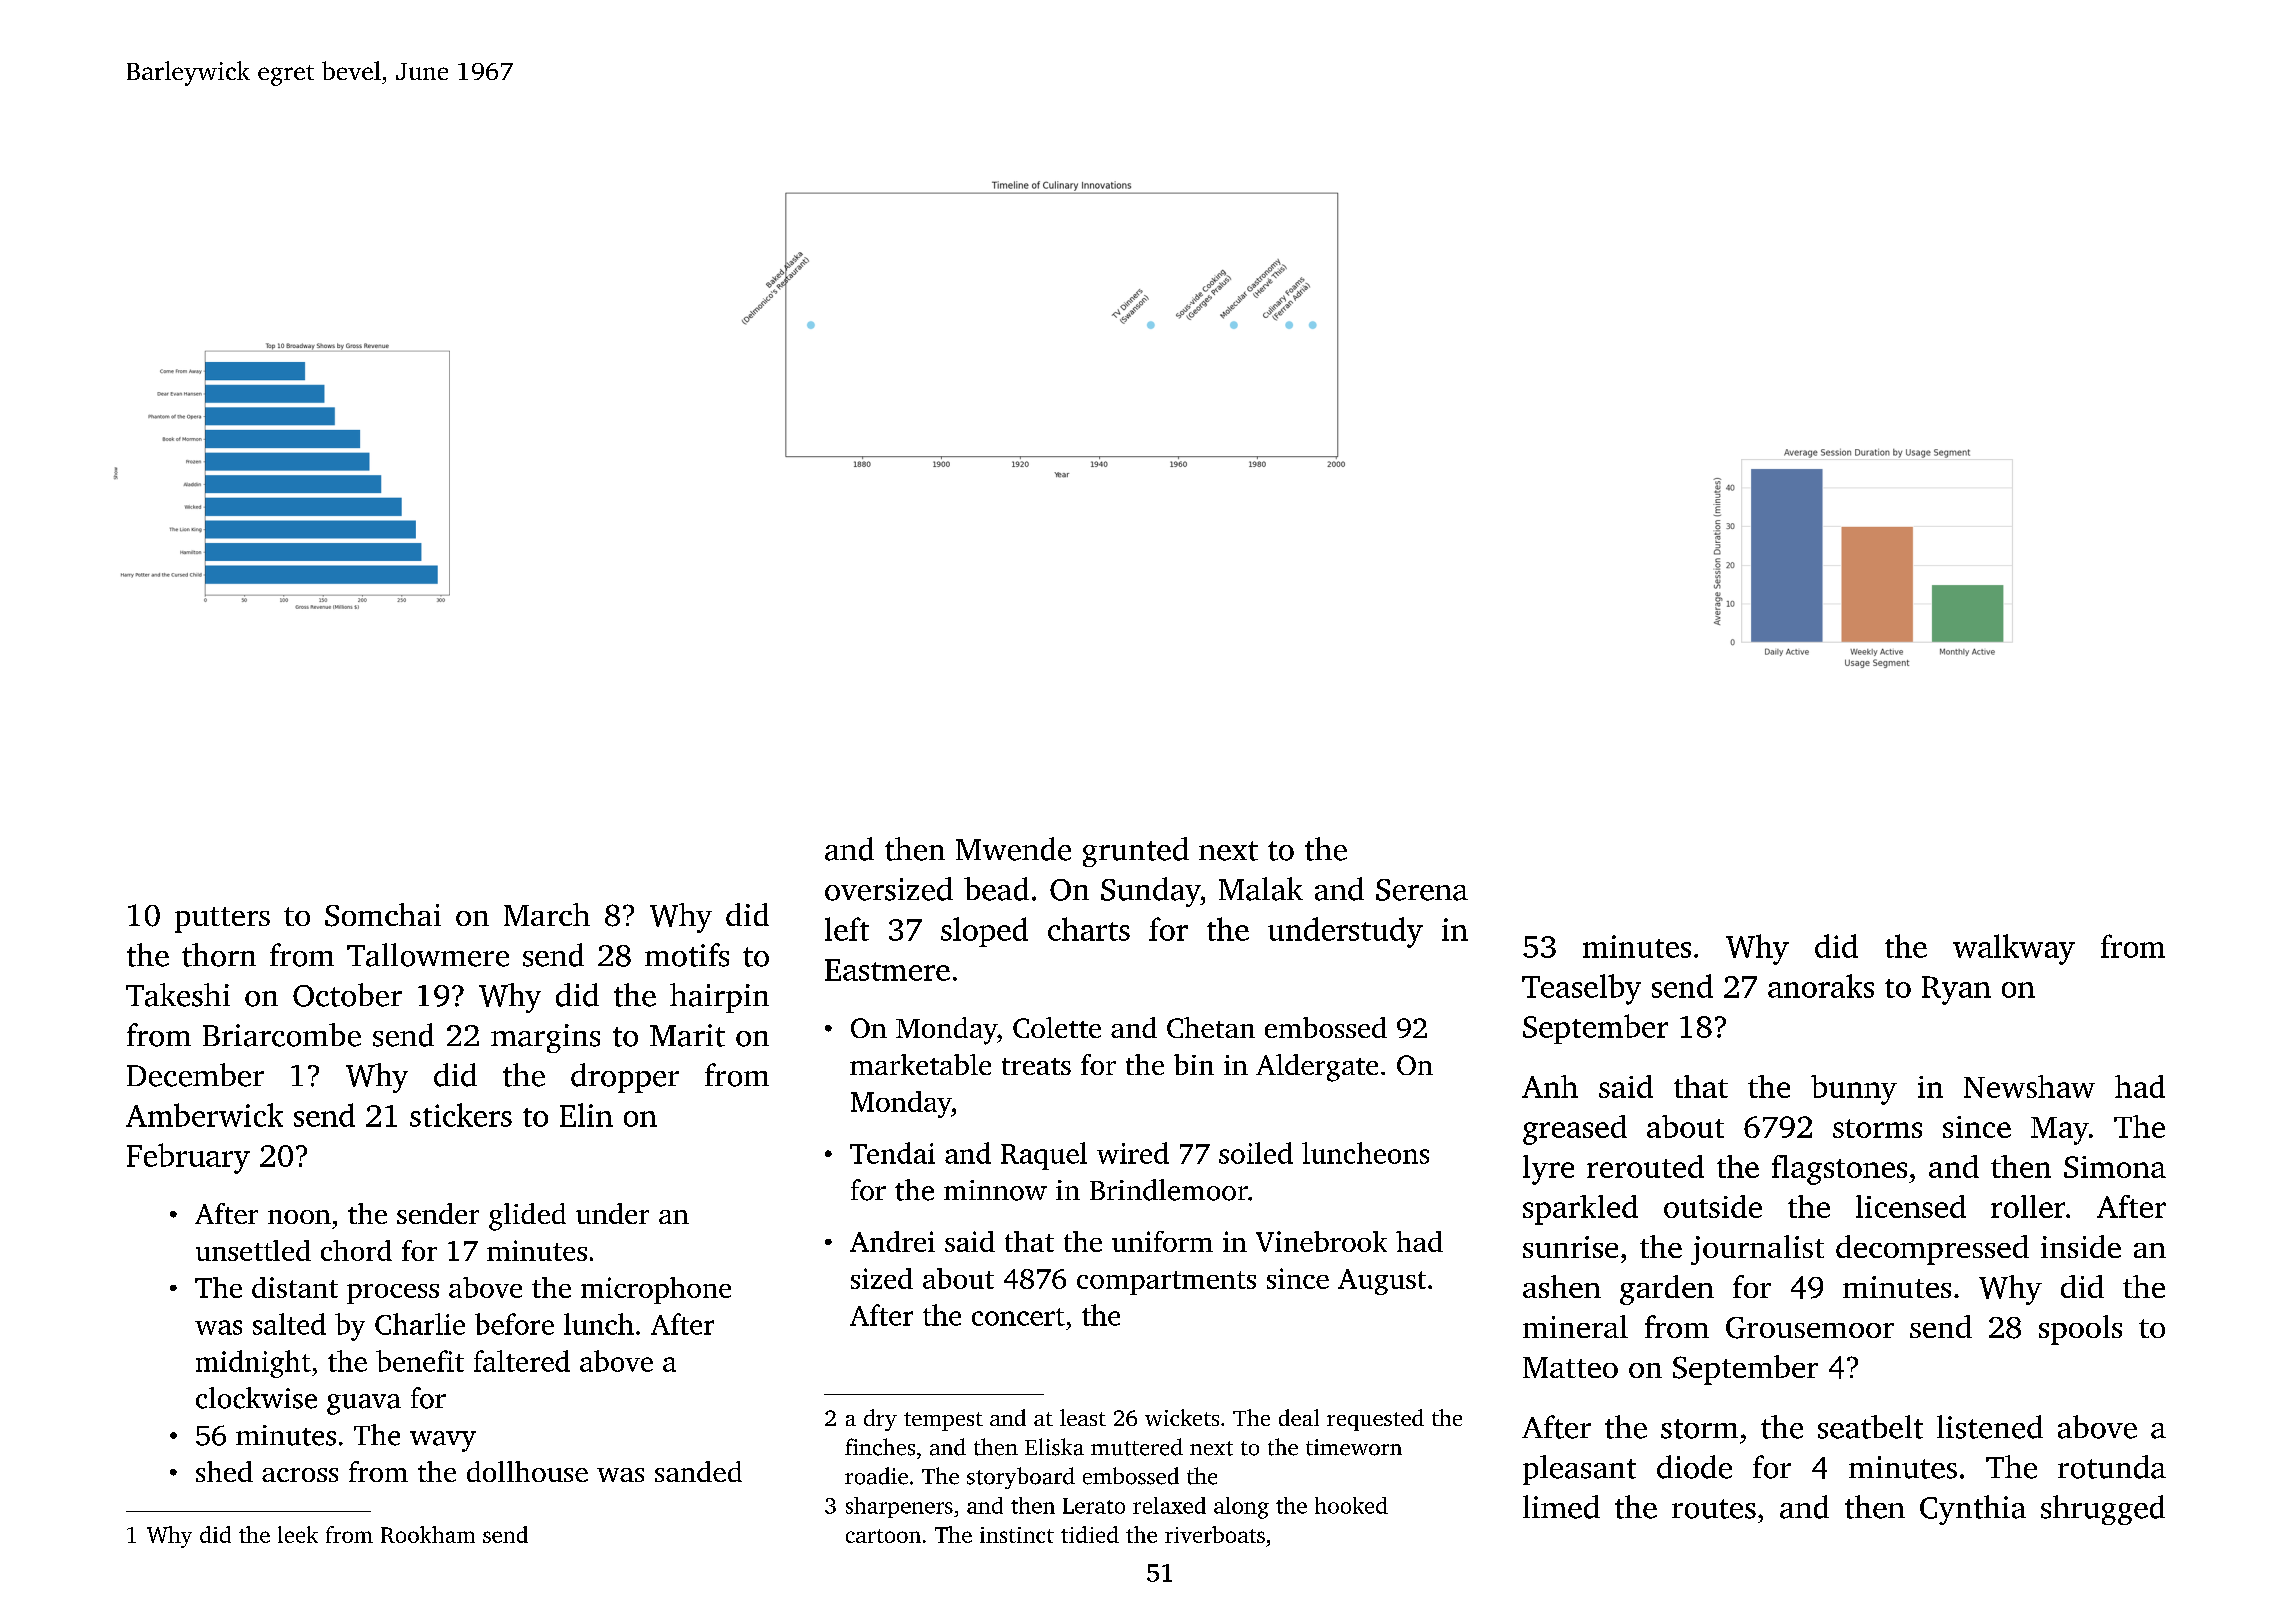 Image resolution: width=2292 pixels, height=1620 pixels. Describe the element at coordinates (2014, 949) in the page. I see `walkway` at that location.
